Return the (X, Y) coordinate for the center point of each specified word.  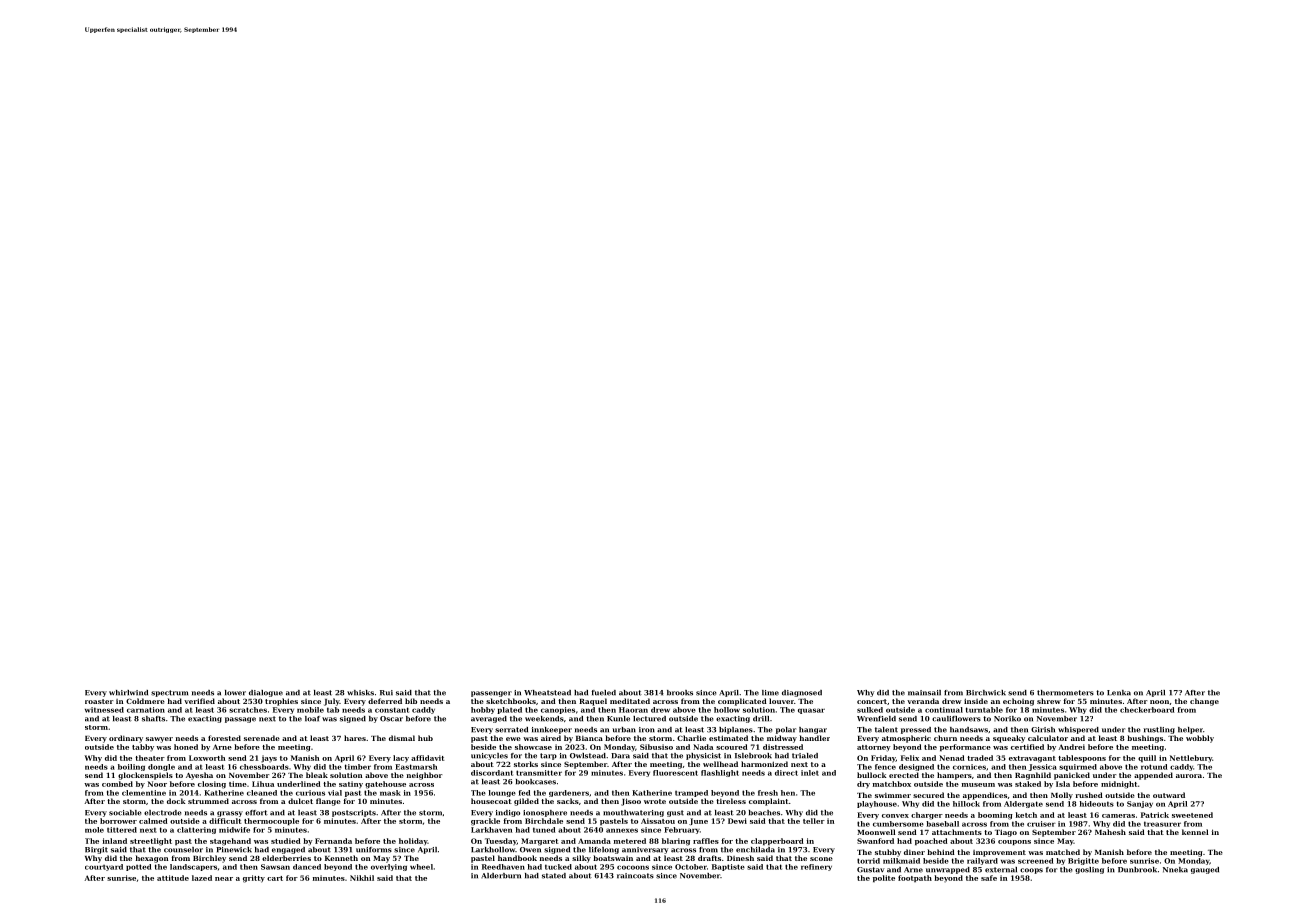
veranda (923, 701)
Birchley (209, 859)
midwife (234, 830)
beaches (764, 813)
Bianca (589, 738)
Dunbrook (1137, 870)
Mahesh (1110, 832)
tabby (143, 747)
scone (821, 859)
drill (761, 719)
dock (176, 801)
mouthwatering (633, 813)
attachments (957, 832)
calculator (1048, 738)
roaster (99, 701)
